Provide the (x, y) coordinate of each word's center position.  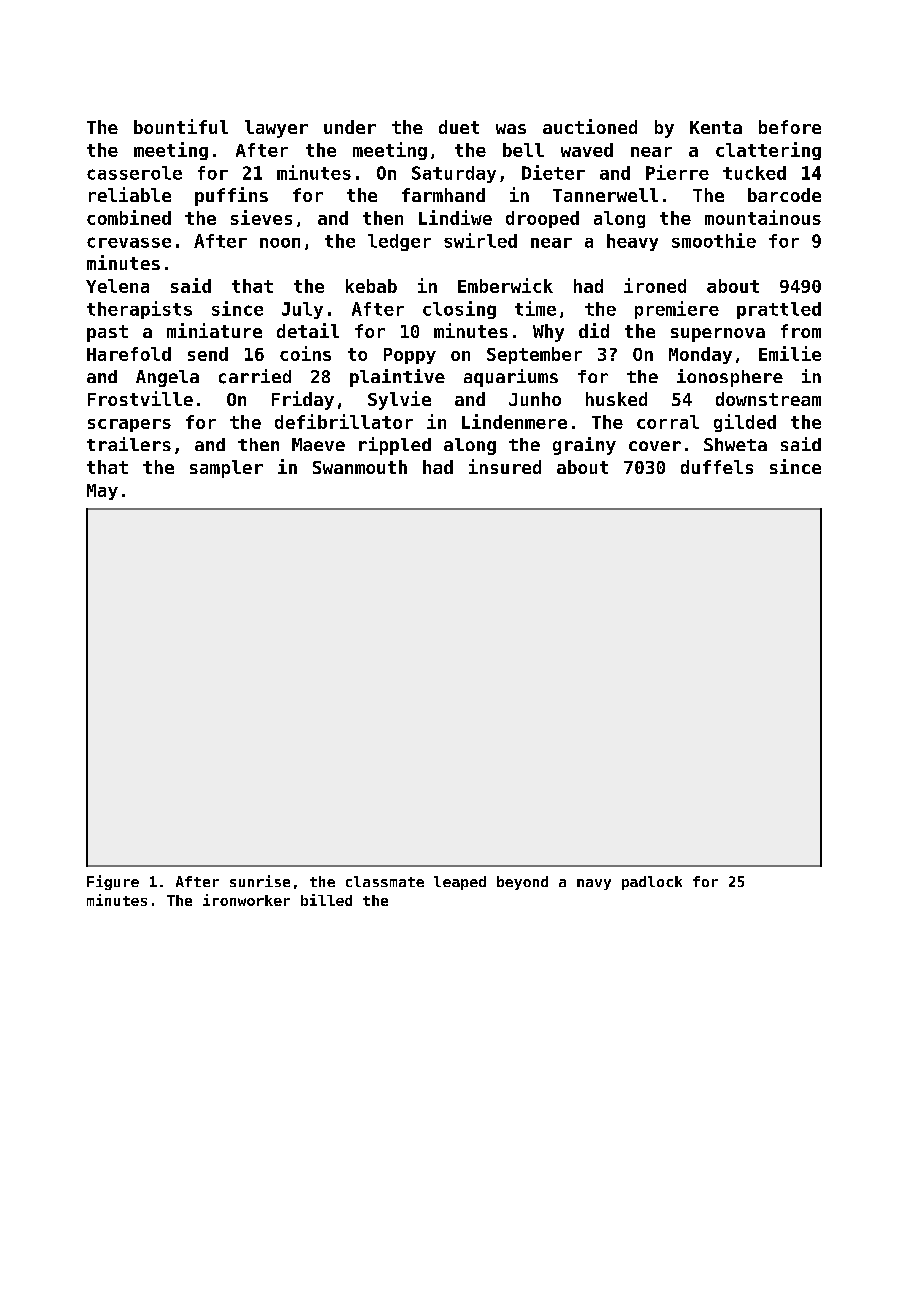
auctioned (590, 126)
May (102, 492)
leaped (460, 883)
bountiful (181, 126)
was (511, 129)
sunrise (260, 881)
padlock (652, 883)
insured (505, 466)
